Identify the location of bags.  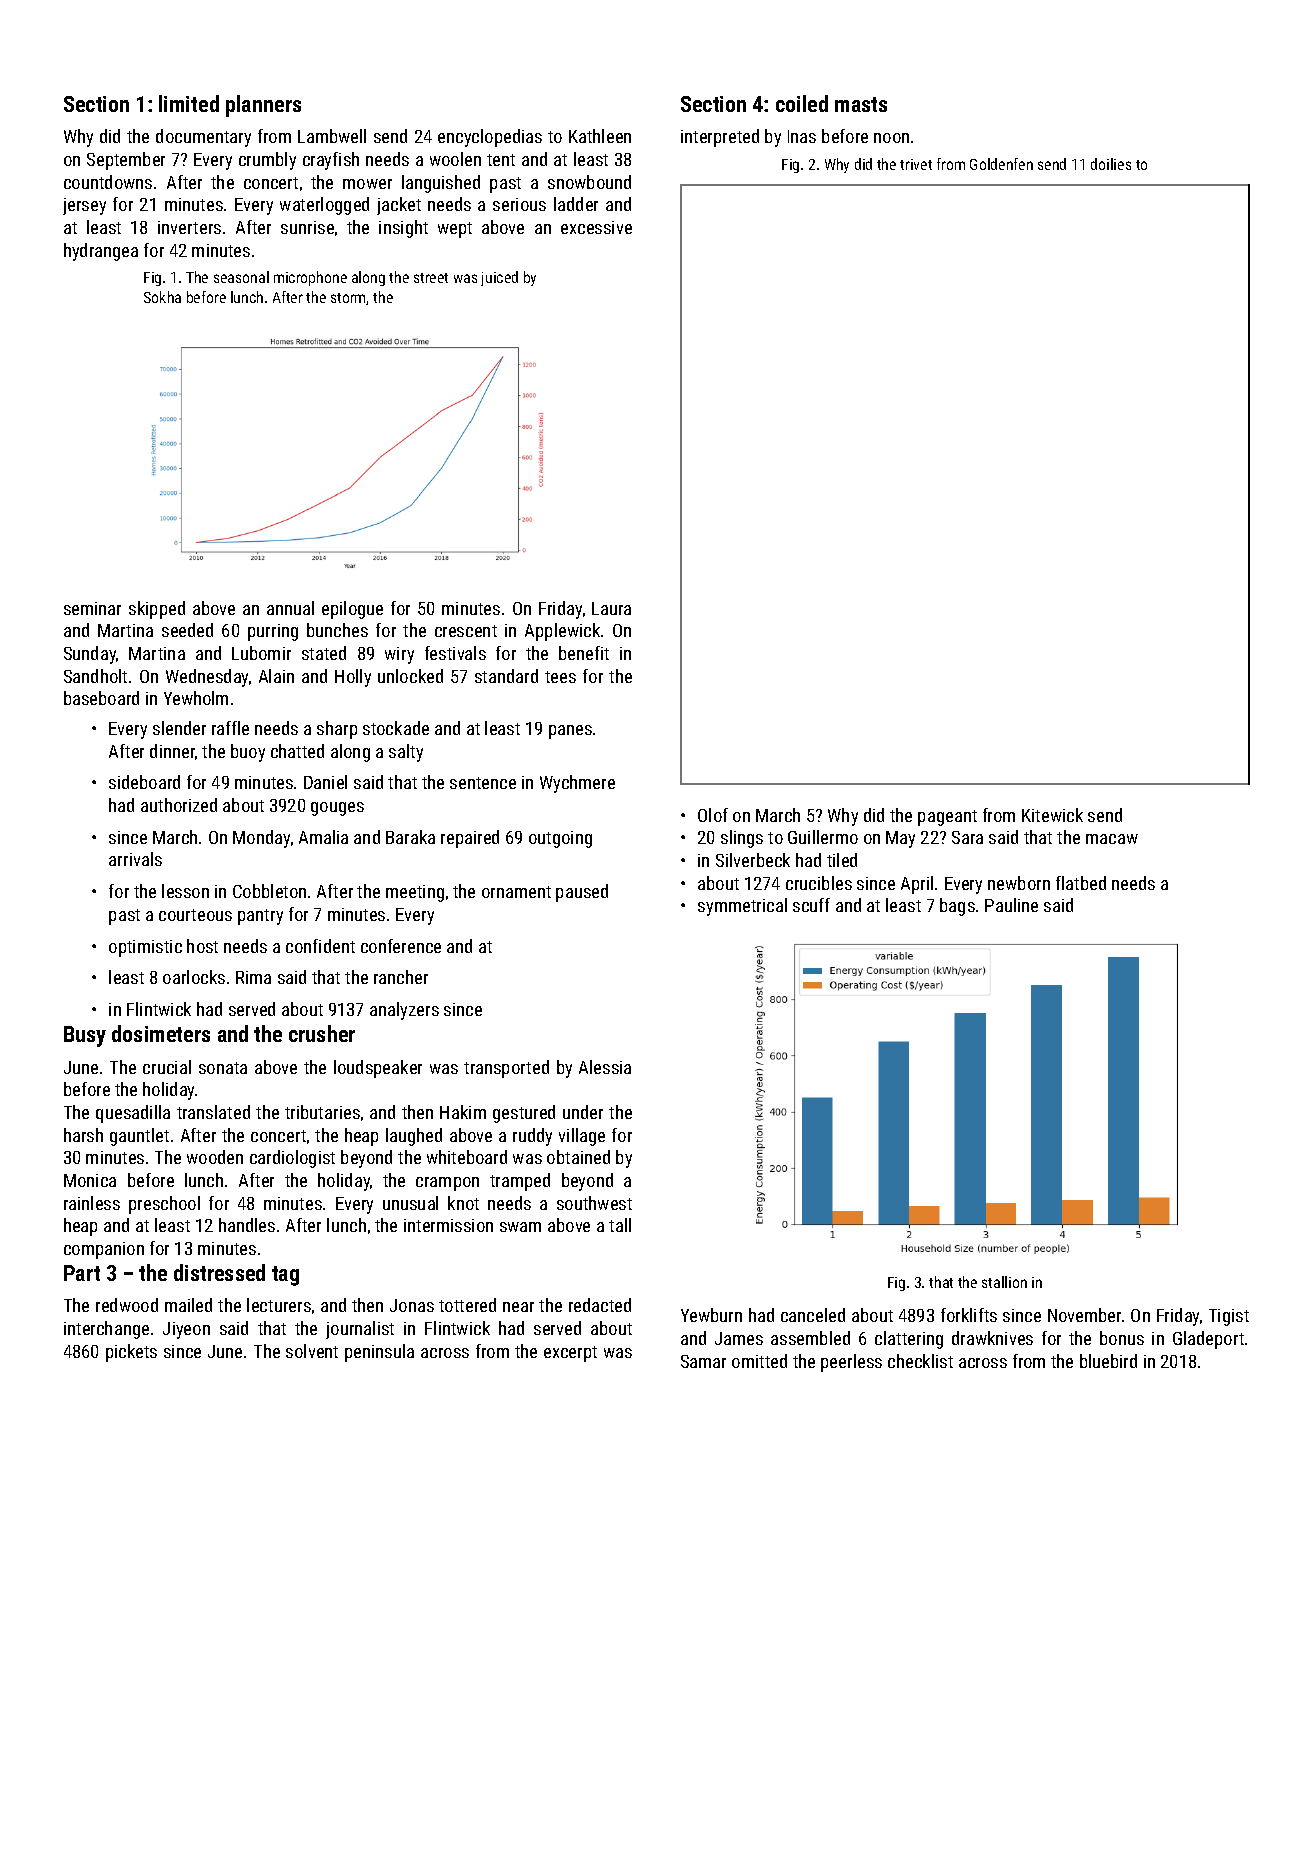
(957, 907).
